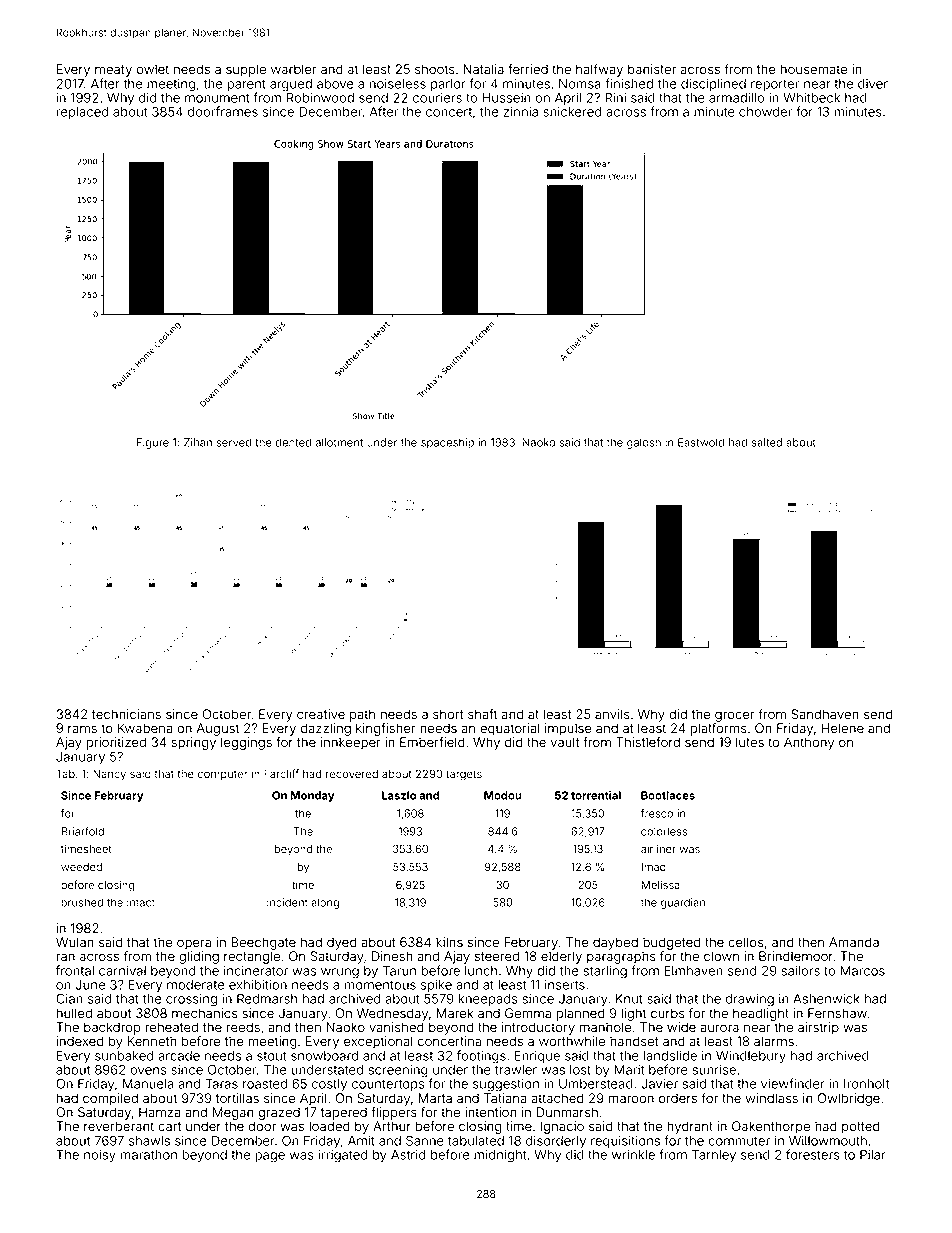  I want to click on Megan, so click(233, 1113).
